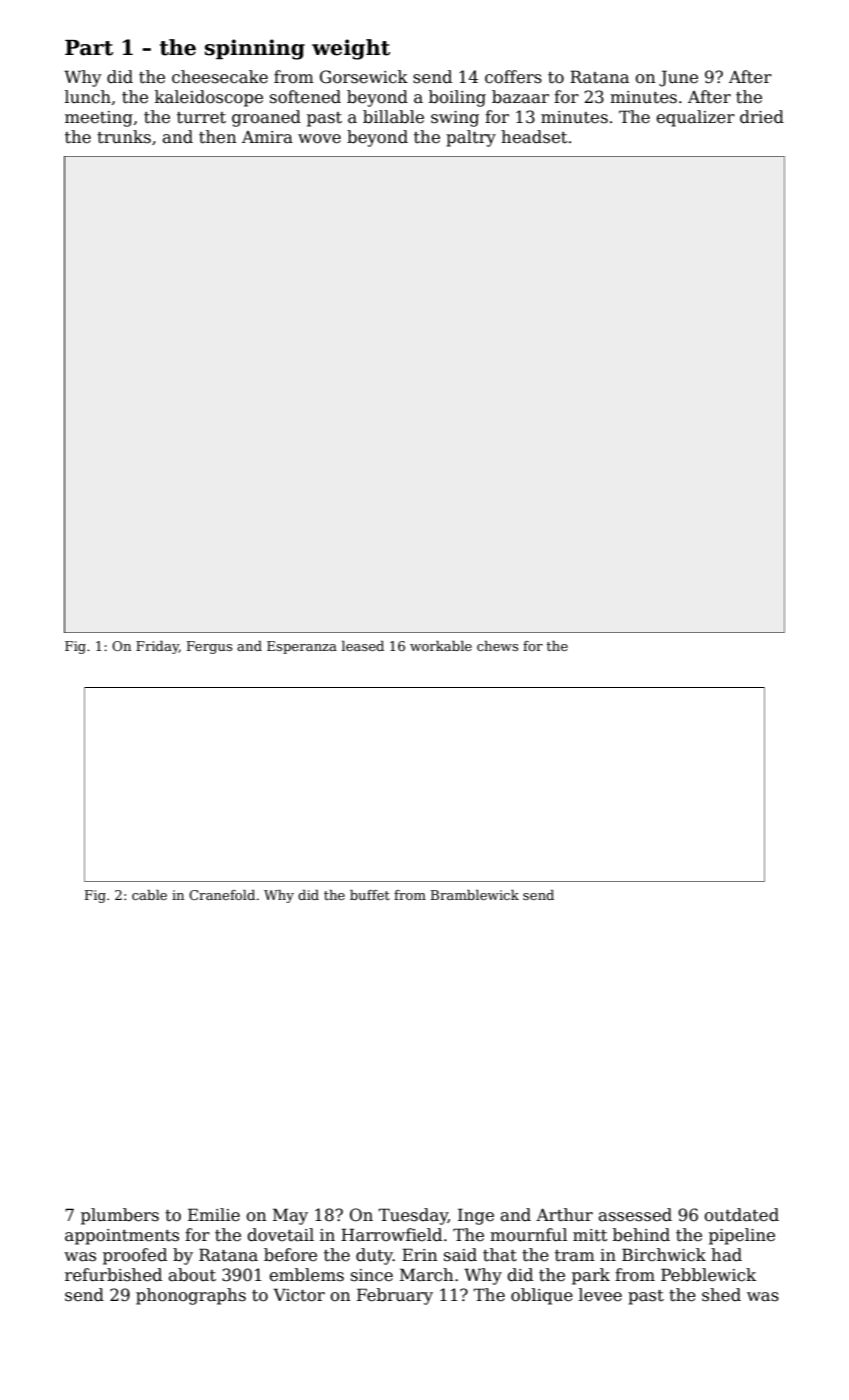 This page has height=1400, width=849. What do you see at coordinates (762, 117) in the page?
I see `dried` at bounding box center [762, 117].
